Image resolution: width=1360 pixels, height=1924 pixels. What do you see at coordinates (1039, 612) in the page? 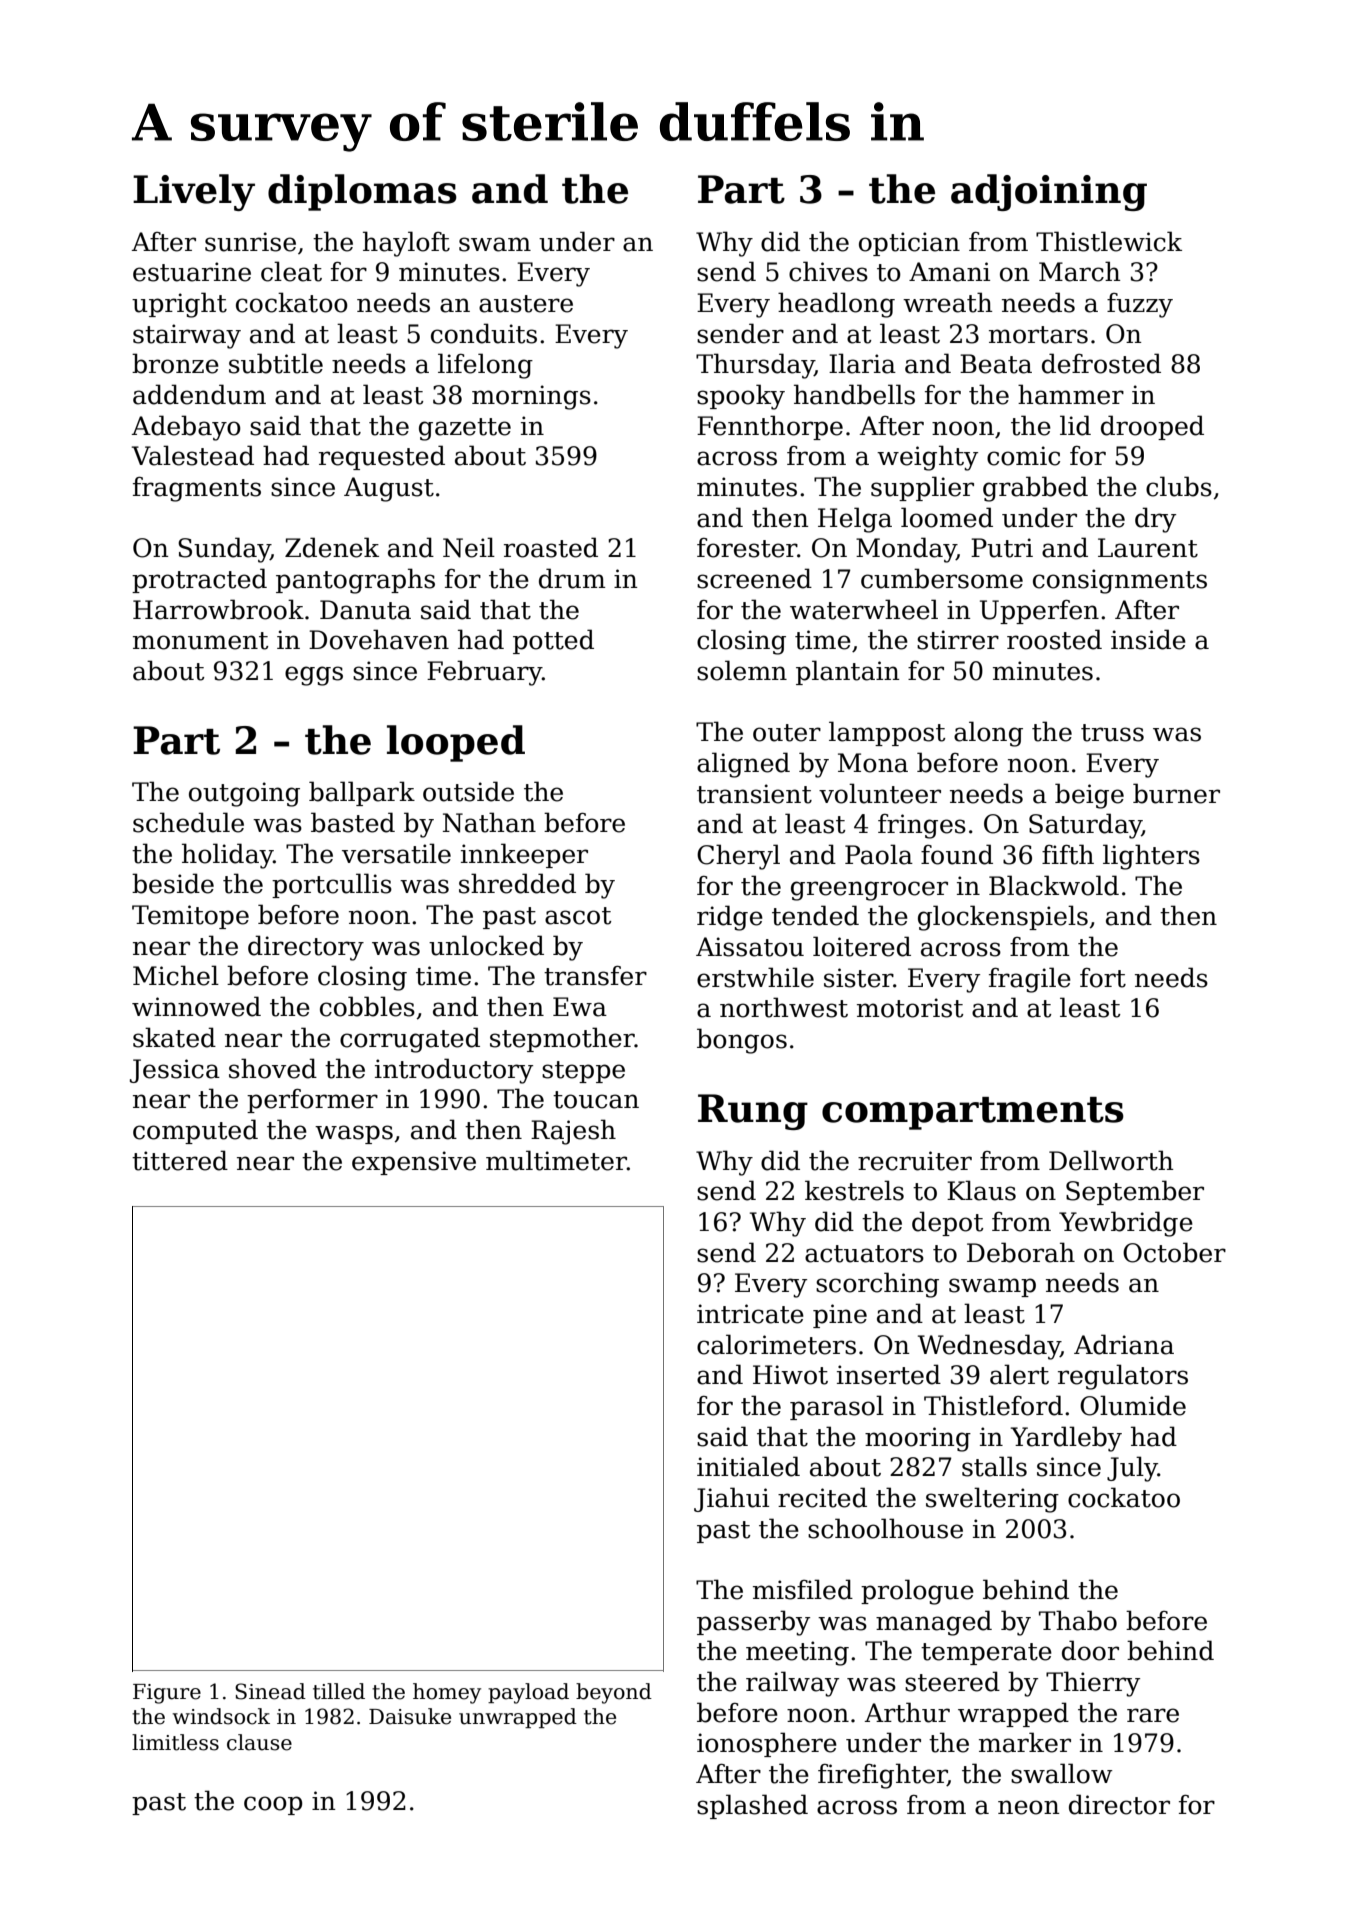
I see `Upperfen` at bounding box center [1039, 612].
